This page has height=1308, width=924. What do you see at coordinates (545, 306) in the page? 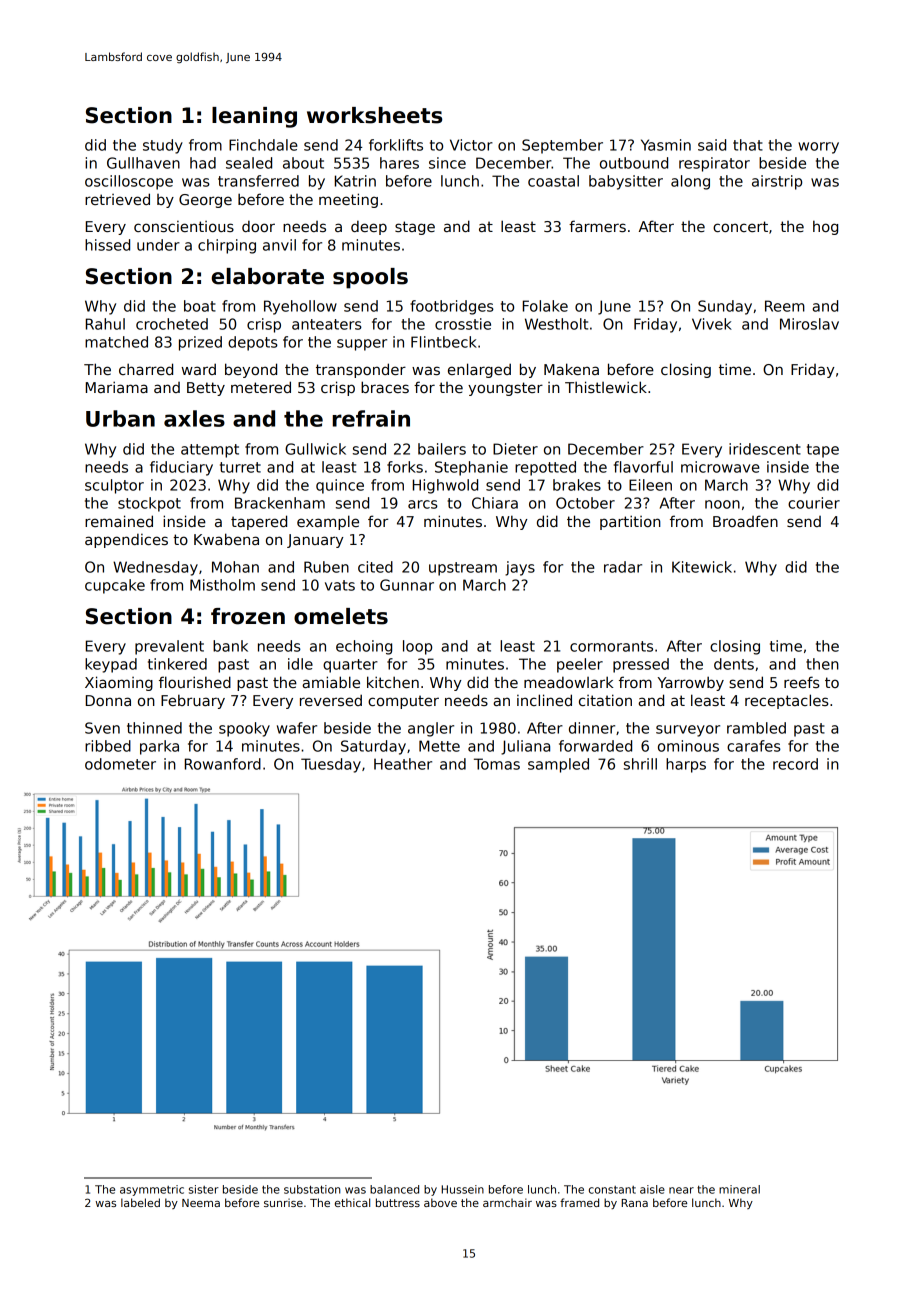
I see `Folake` at bounding box center [545, 306].
